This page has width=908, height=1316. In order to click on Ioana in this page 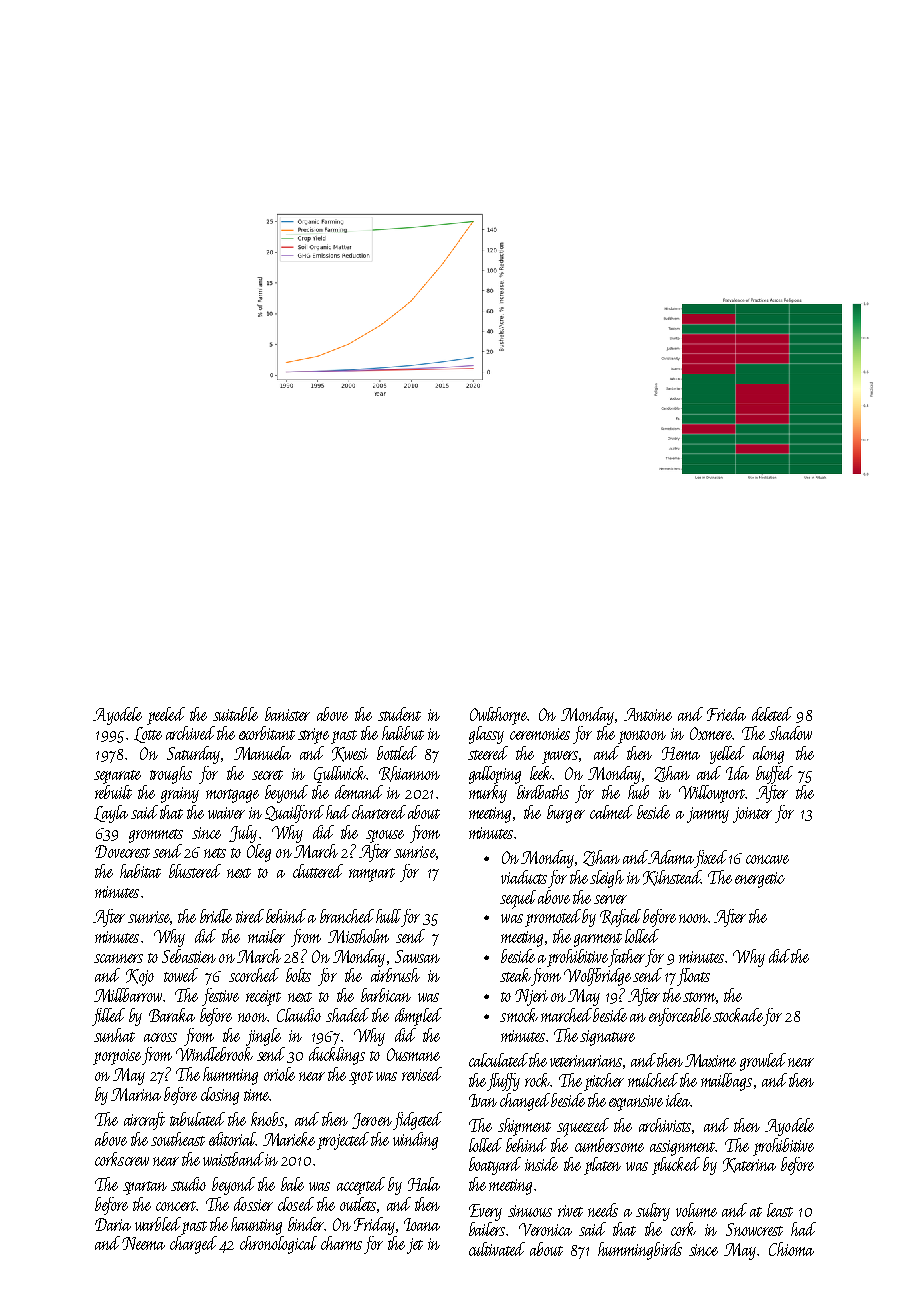, I will do `click(422, 1224)`.
